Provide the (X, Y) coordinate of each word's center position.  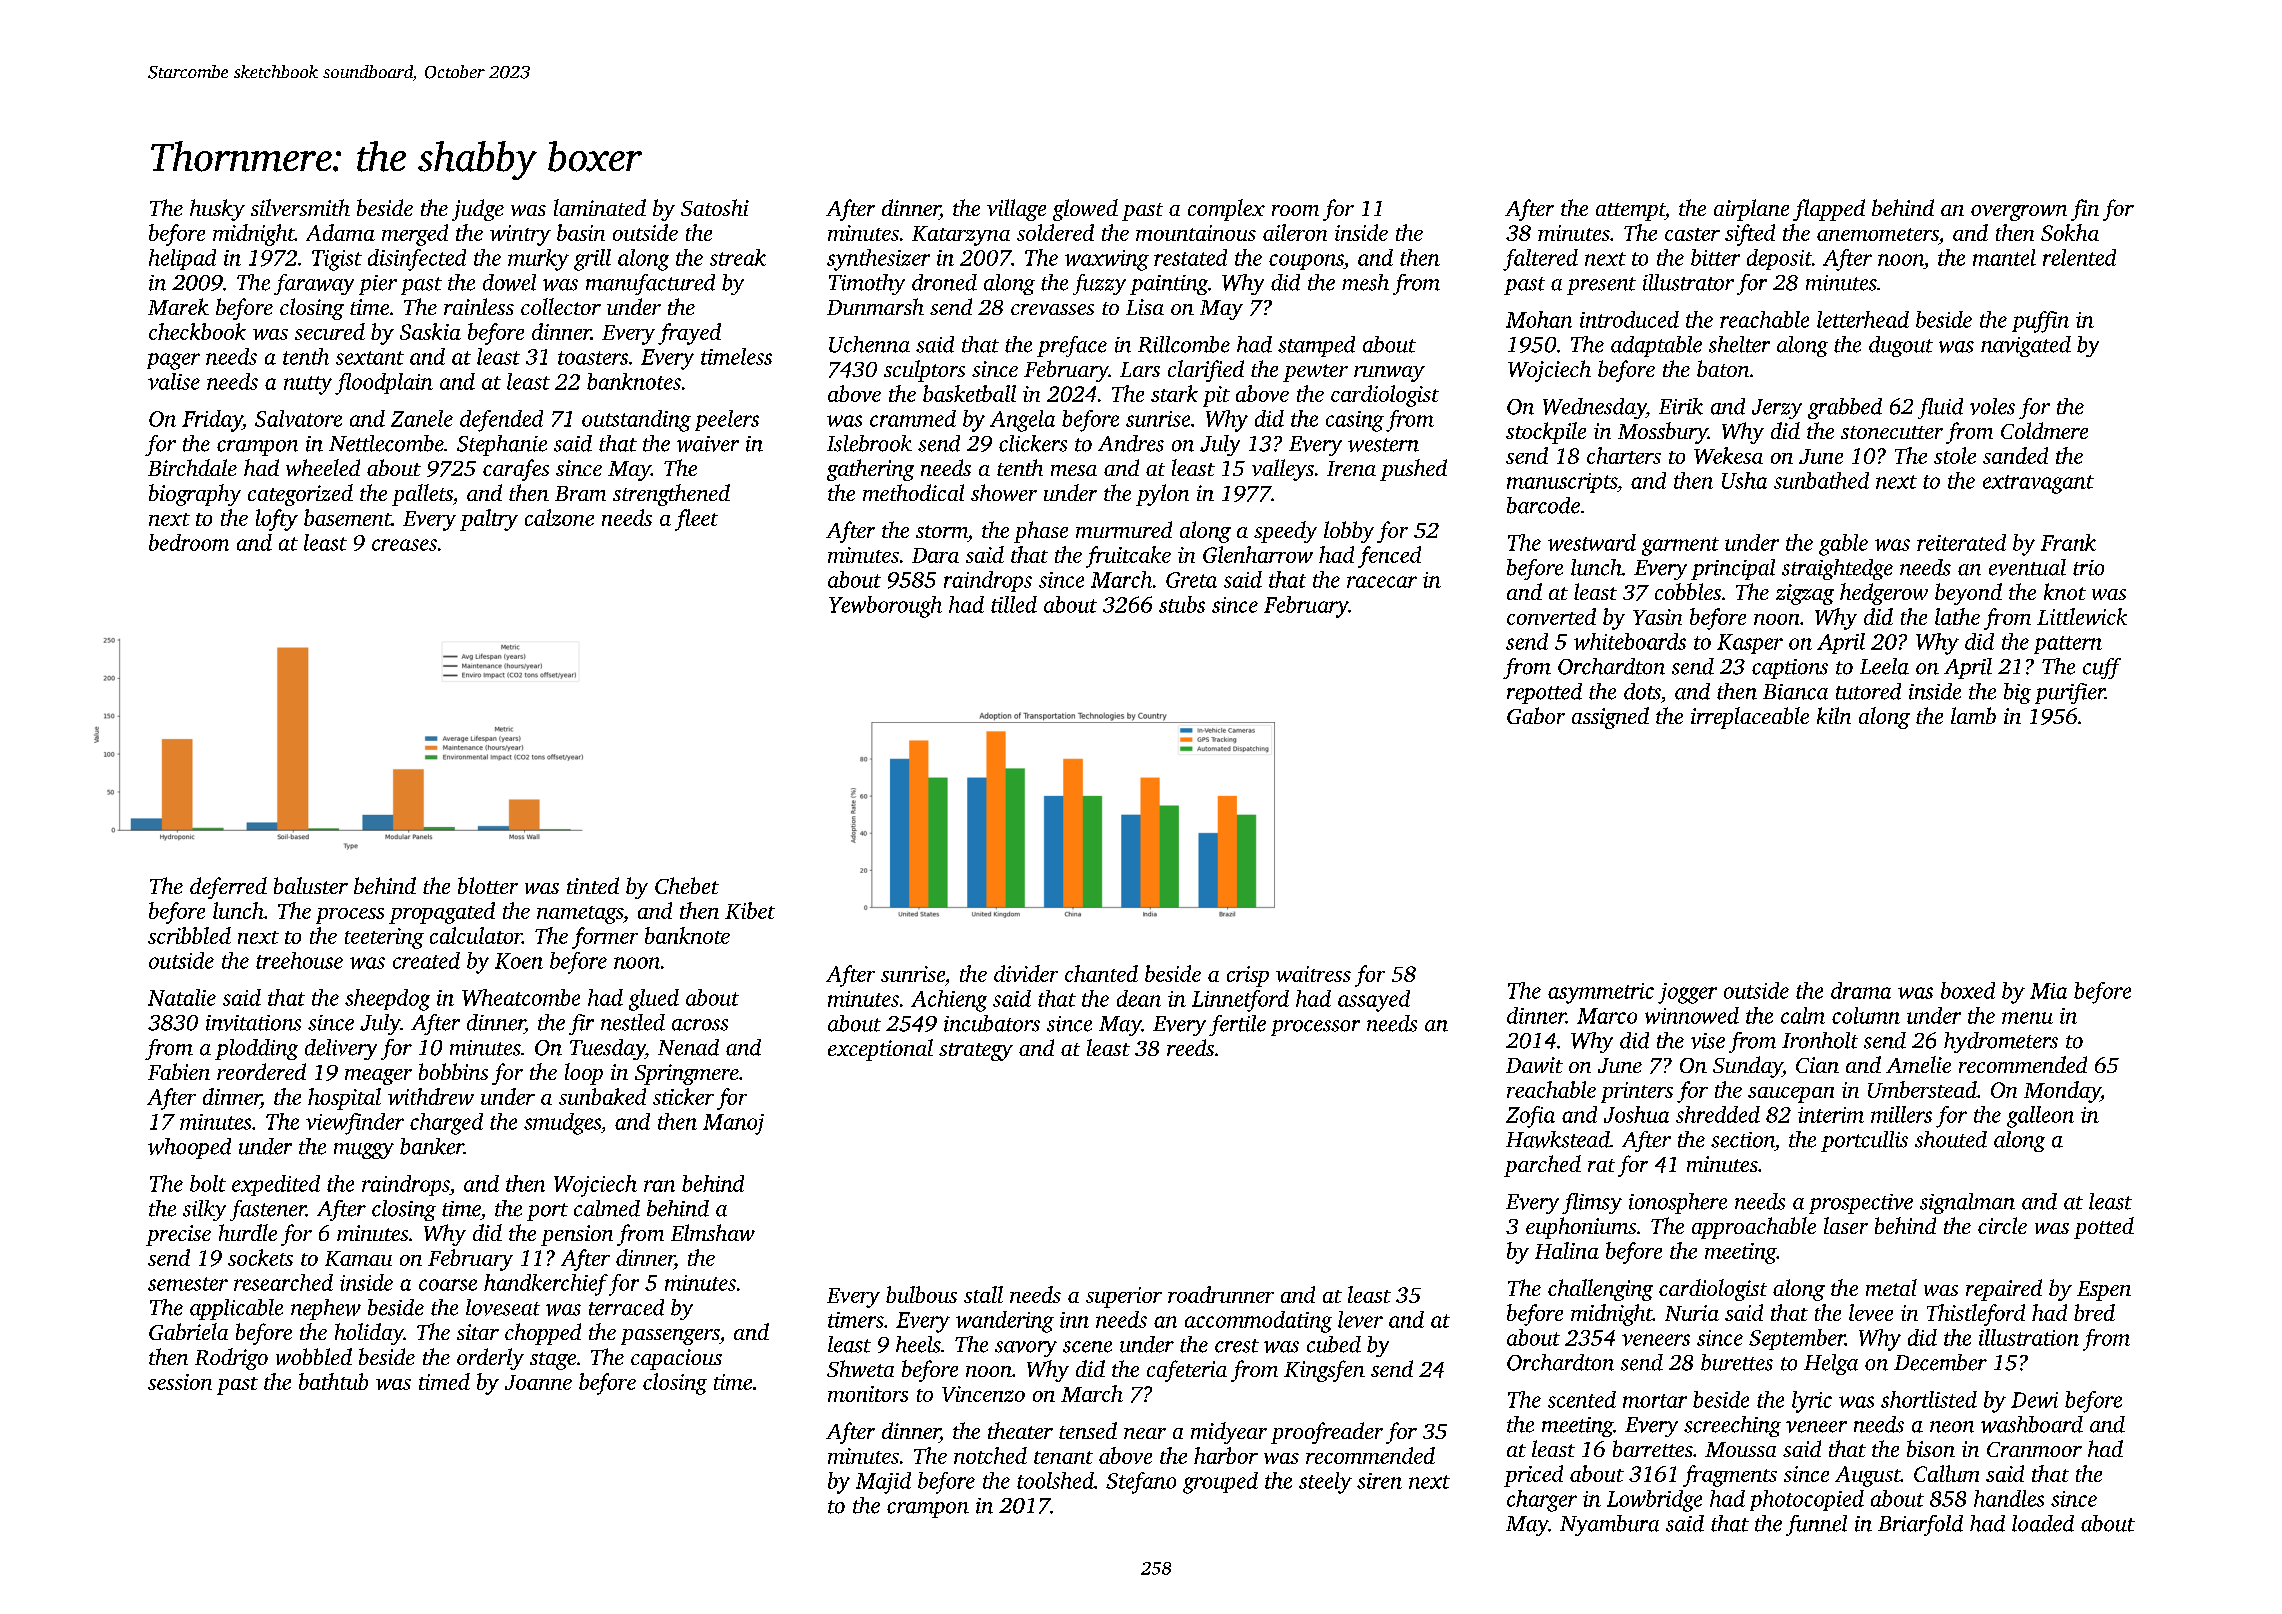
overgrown (2019, 213)
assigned (1610, 718)
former (605, 938)
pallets (422, 495)
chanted (1101, 973)
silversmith (300, 207)
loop (584, 1074)
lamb (1973, 715)
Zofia (1530, 1117)
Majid (883, 1483)
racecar (1382, 582)
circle (2002, 1225)
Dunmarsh (875, 306)
